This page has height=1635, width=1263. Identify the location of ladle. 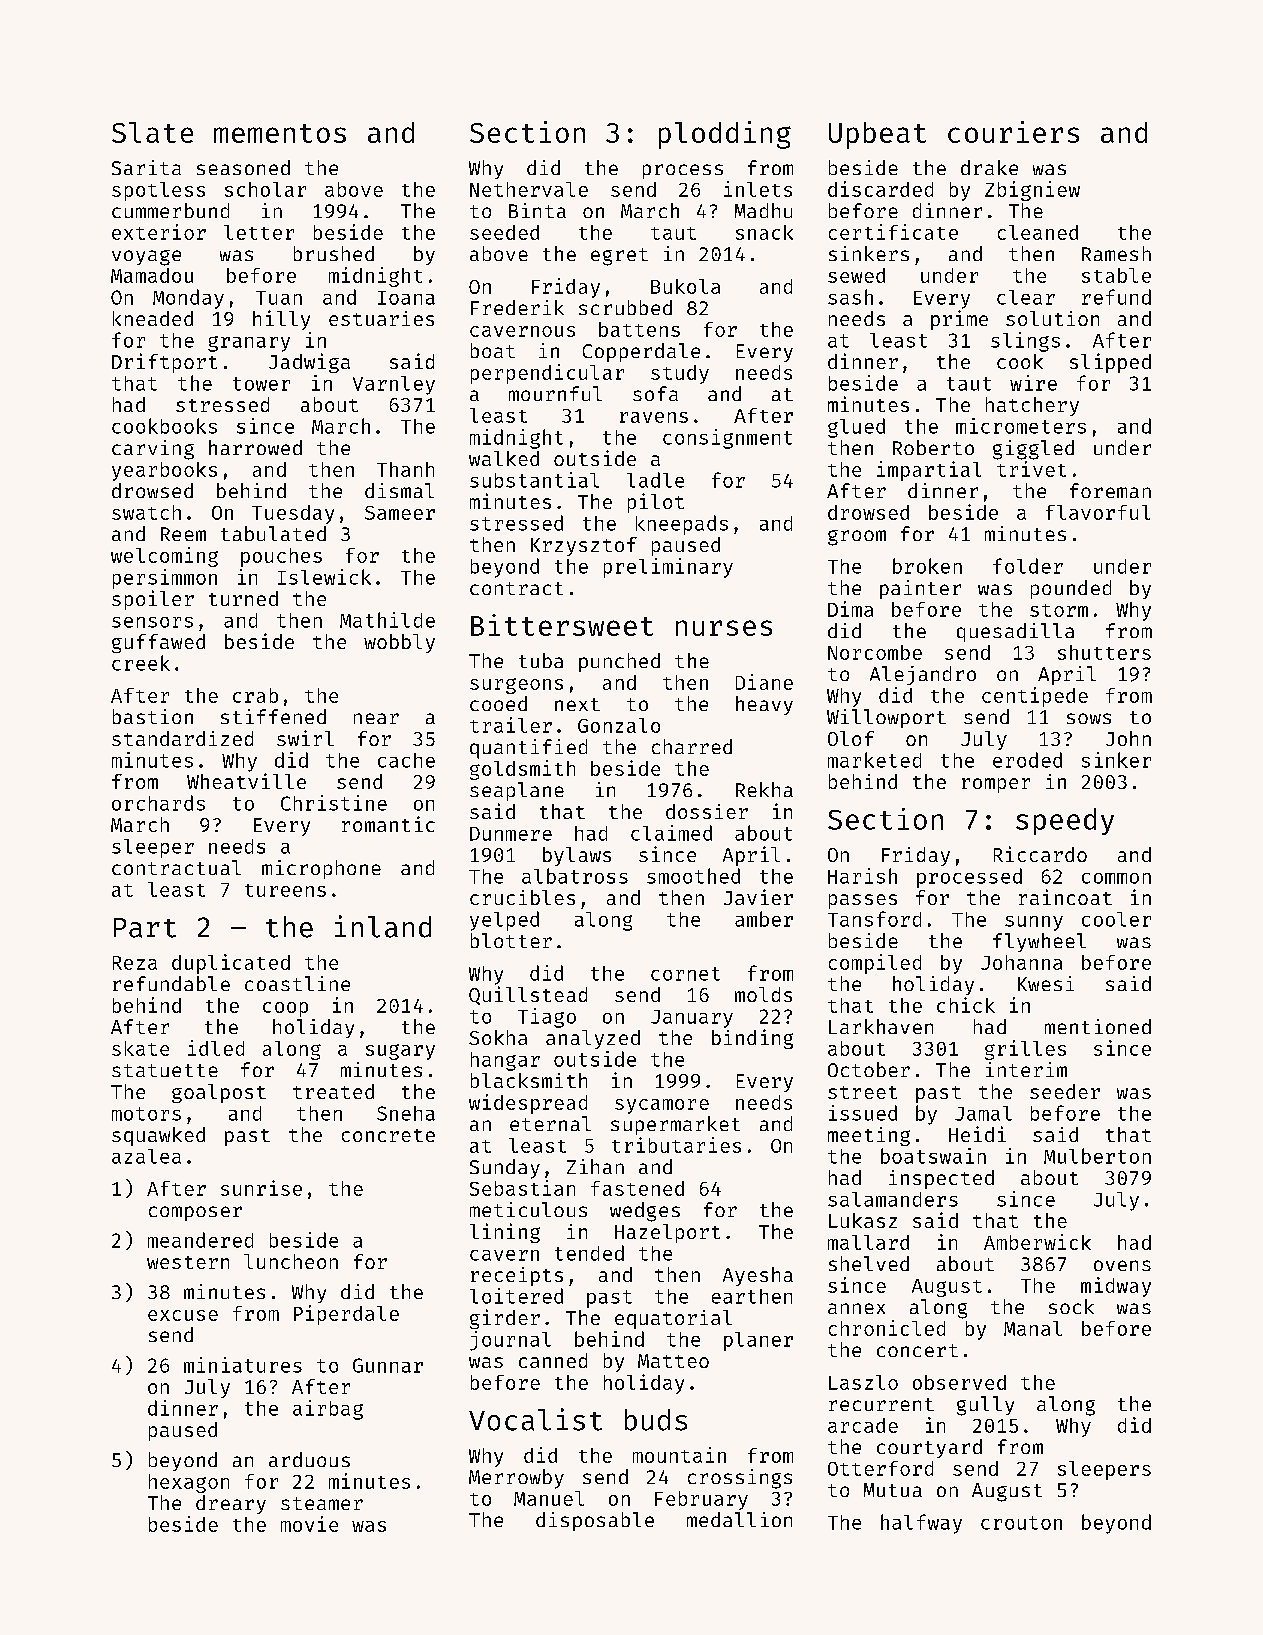
(655, 480).
